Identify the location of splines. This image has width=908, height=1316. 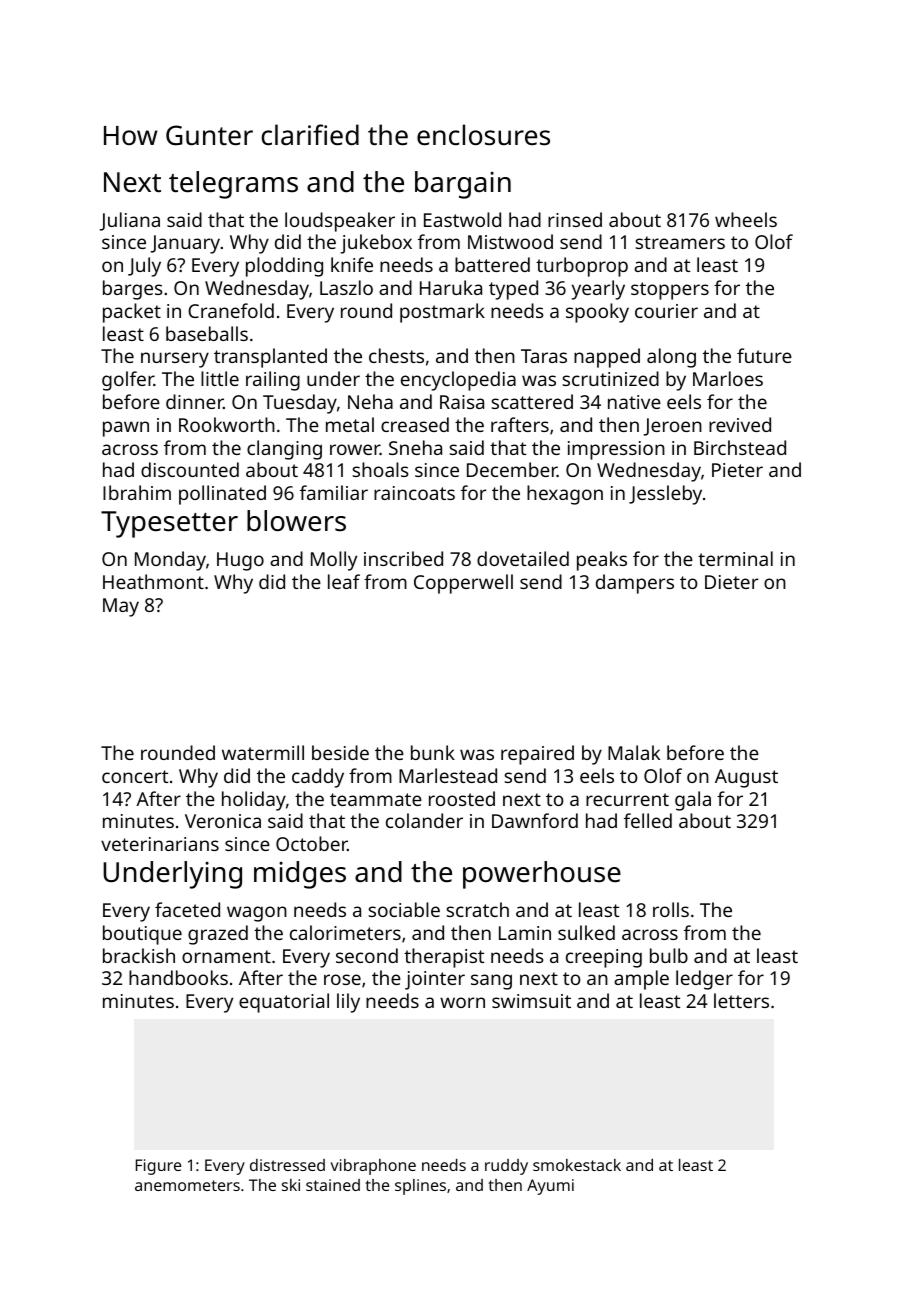
(420, 1187).
